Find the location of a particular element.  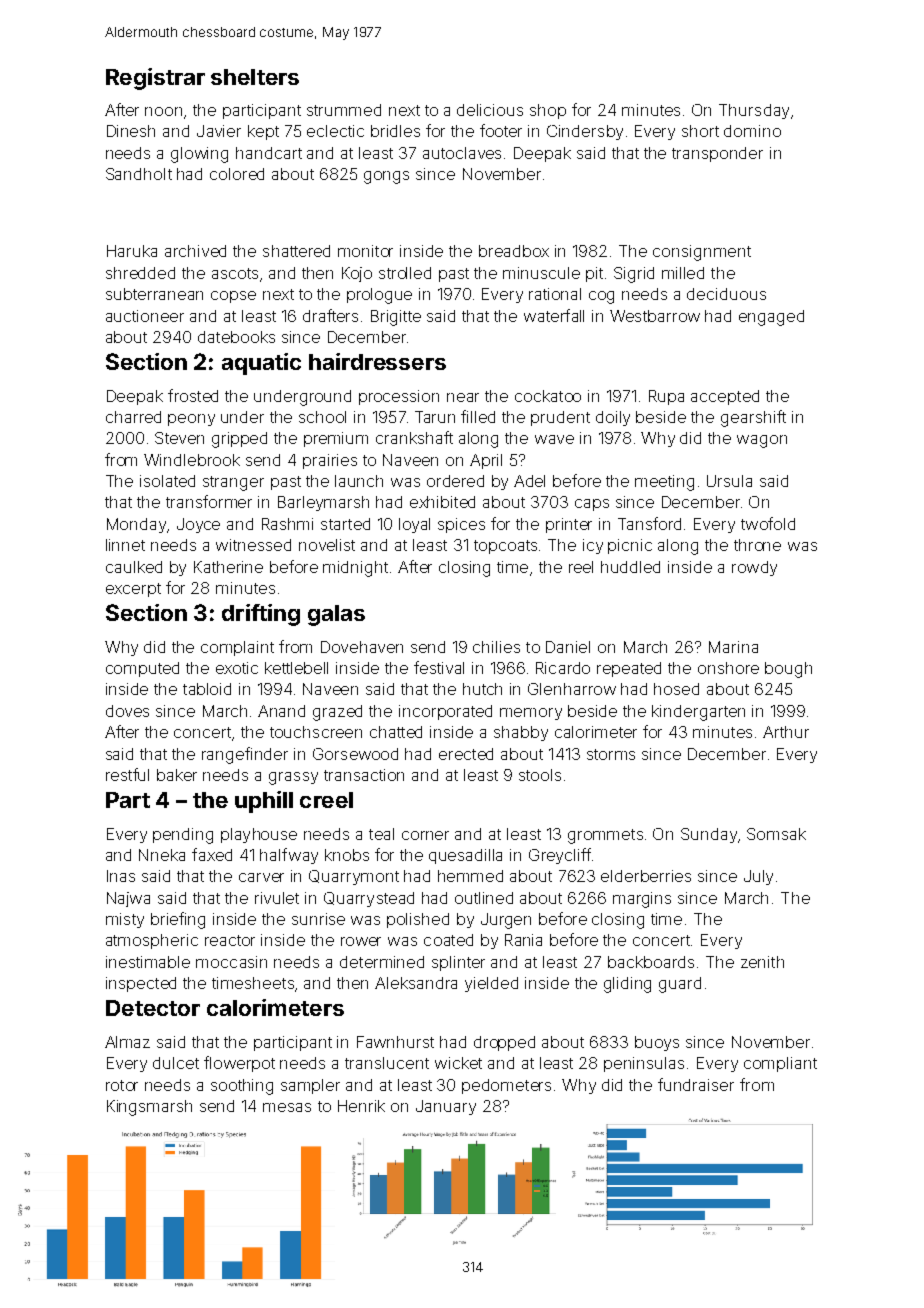

delicious is located at coordinates (490, 110).
